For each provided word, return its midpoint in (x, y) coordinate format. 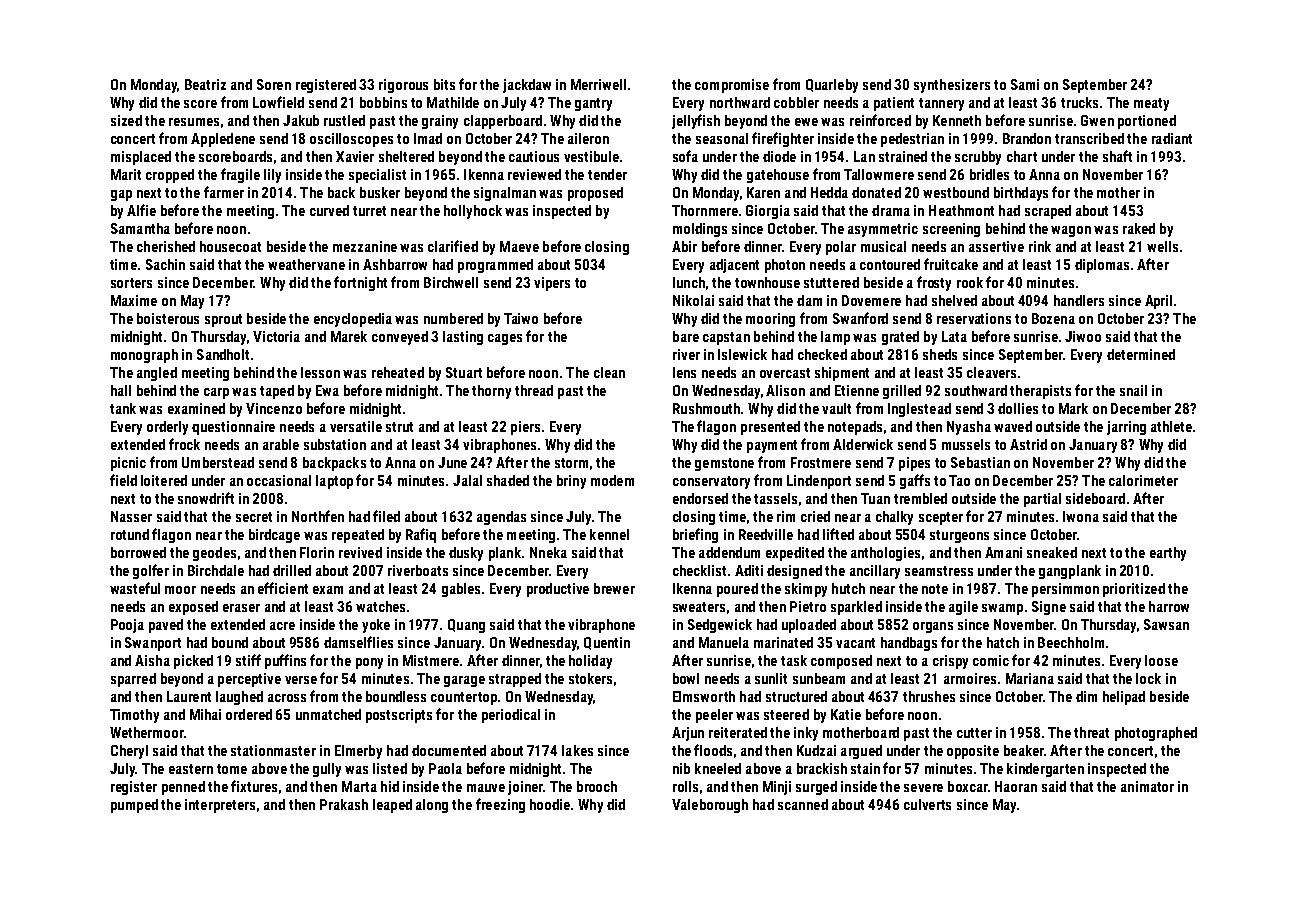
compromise (732, 86)
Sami (1025, 84)
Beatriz (205, 84)
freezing (500, 805)
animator (1147, 786)
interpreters (220, 806)
